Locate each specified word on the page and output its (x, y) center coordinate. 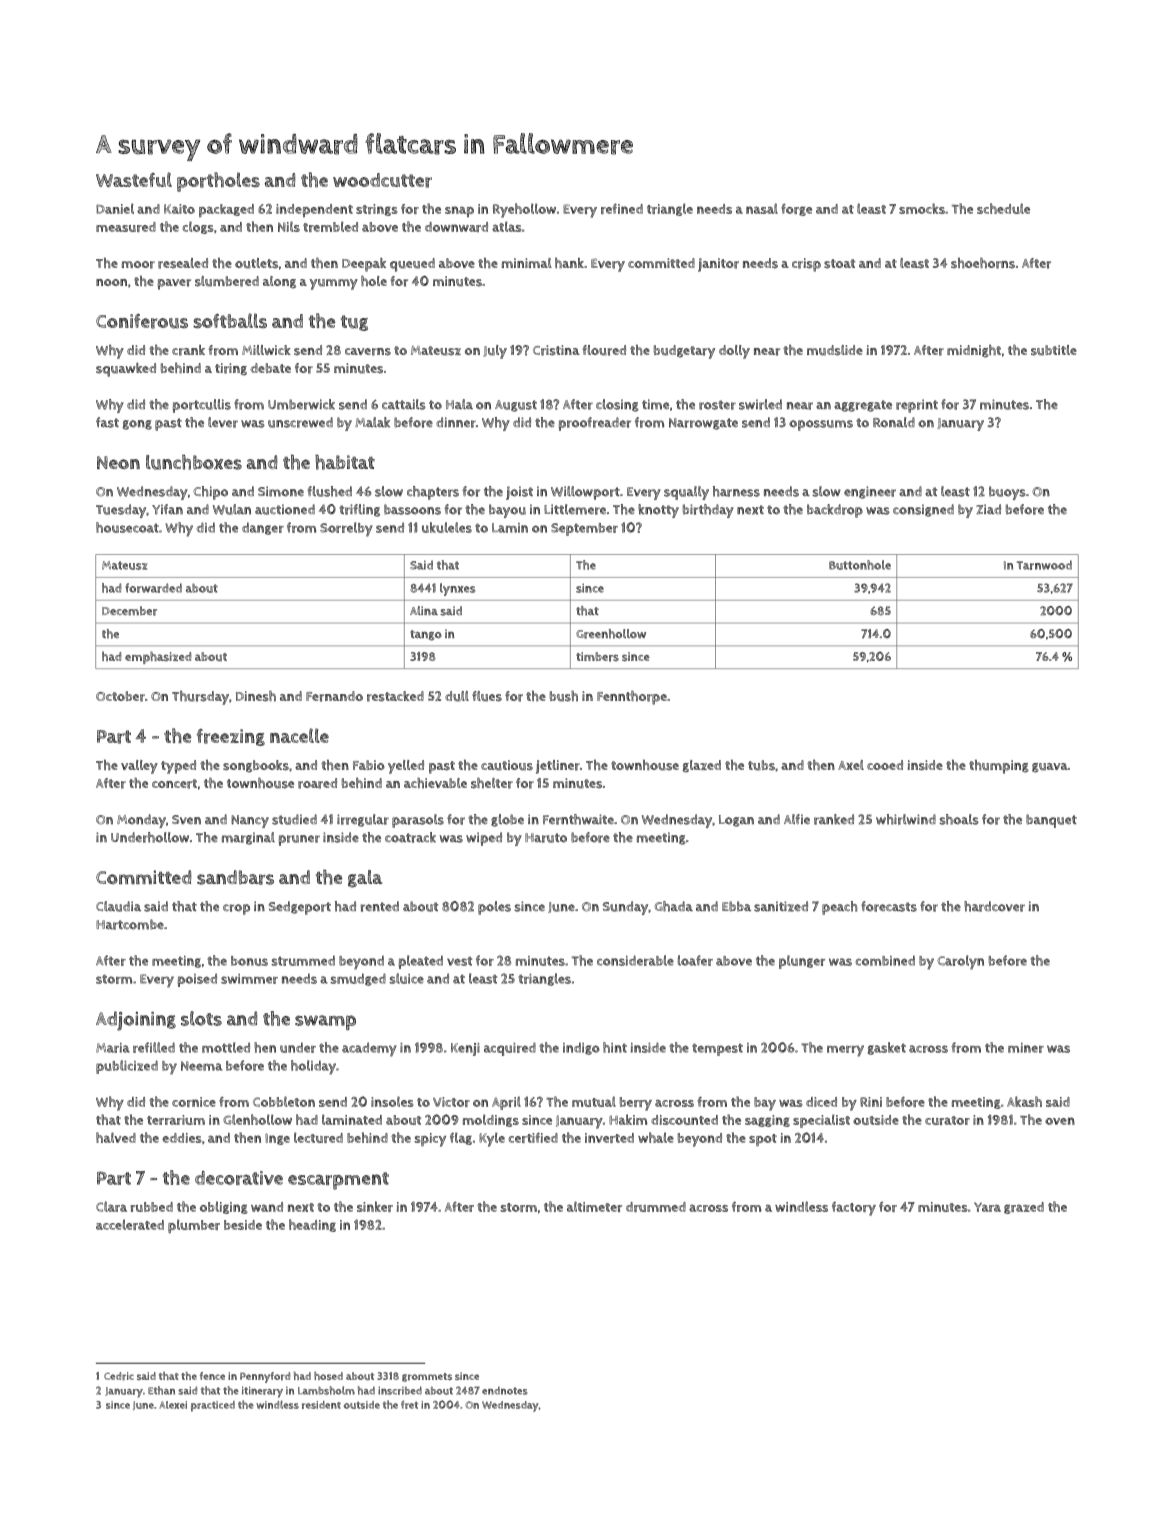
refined (622, 208)
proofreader (595, 424)
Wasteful (134, 179)
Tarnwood (1044, 565)
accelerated (130, 1224)
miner (1026, 1048)
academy (369, 1049)
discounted (684, 1120)
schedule (1003, 208)
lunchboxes (194, 462)
